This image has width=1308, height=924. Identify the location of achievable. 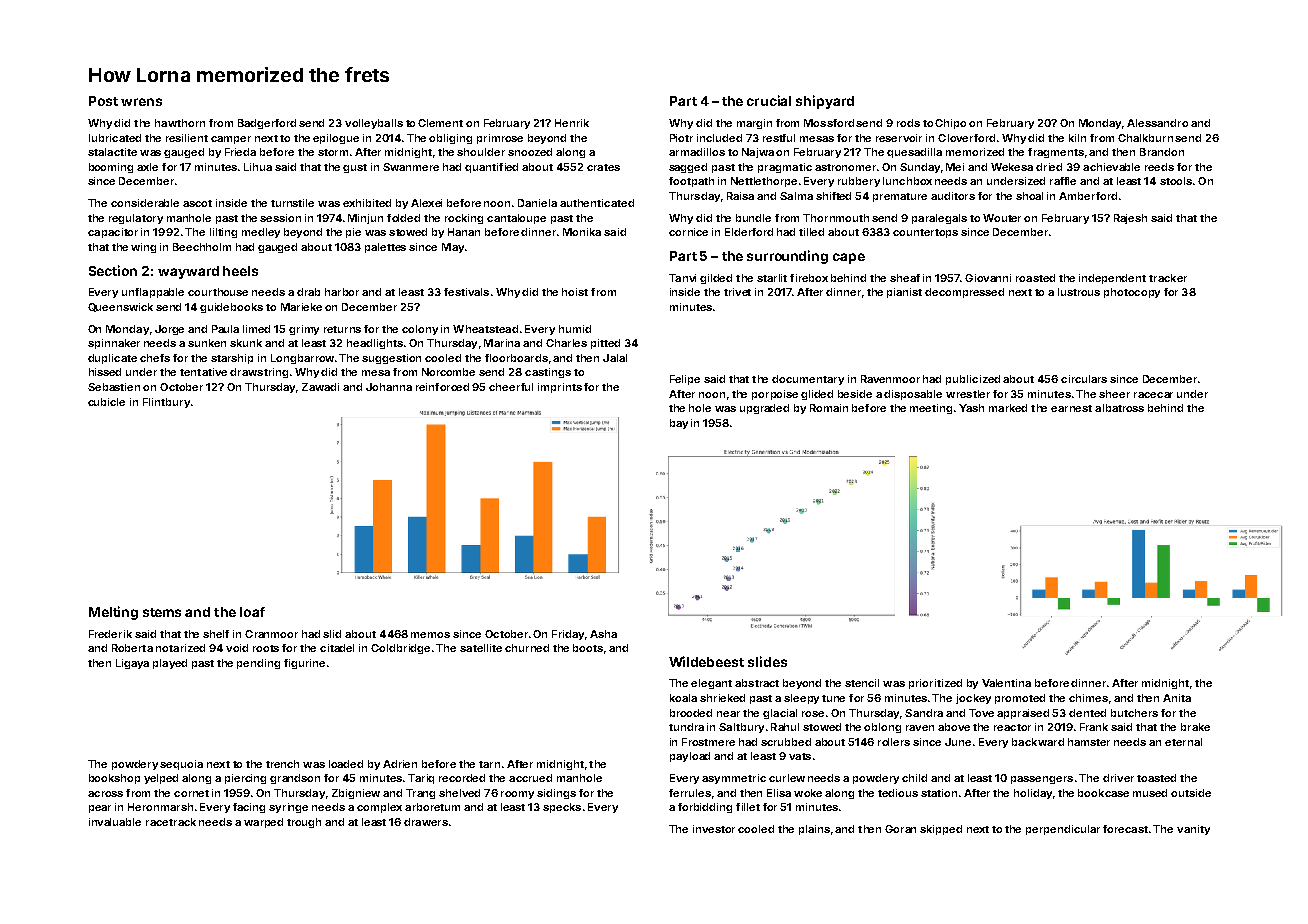
(1111, 167).
